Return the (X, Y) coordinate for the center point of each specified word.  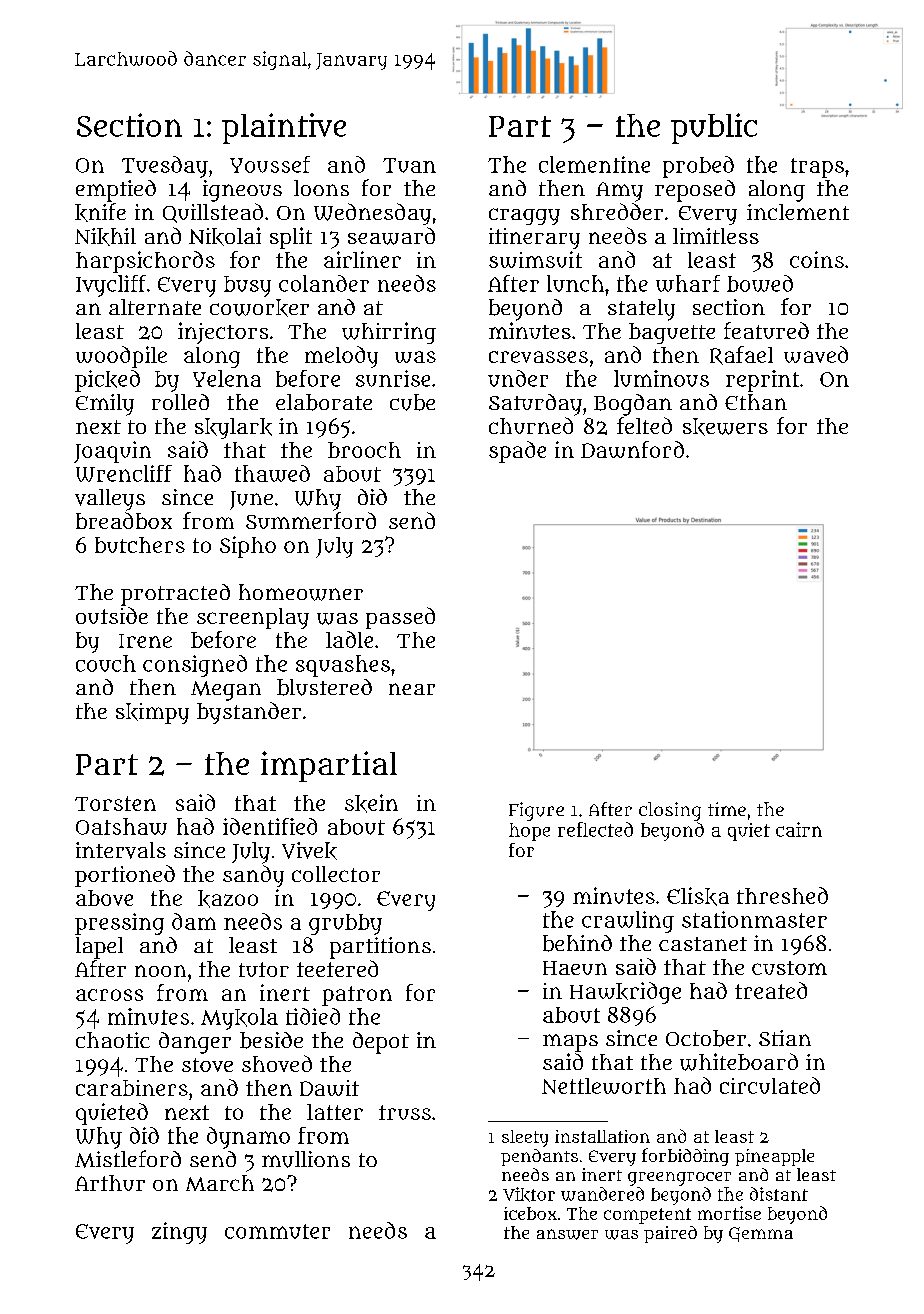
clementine (594, 164)
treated (771, 990)
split (291, 238)
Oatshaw (121, 826)
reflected (595, 829)
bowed (760, 283)
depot (381, 1043)
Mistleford (128, 1159)
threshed (782, 895)
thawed (272, 473)
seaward (391, 236)
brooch (364, 450)
